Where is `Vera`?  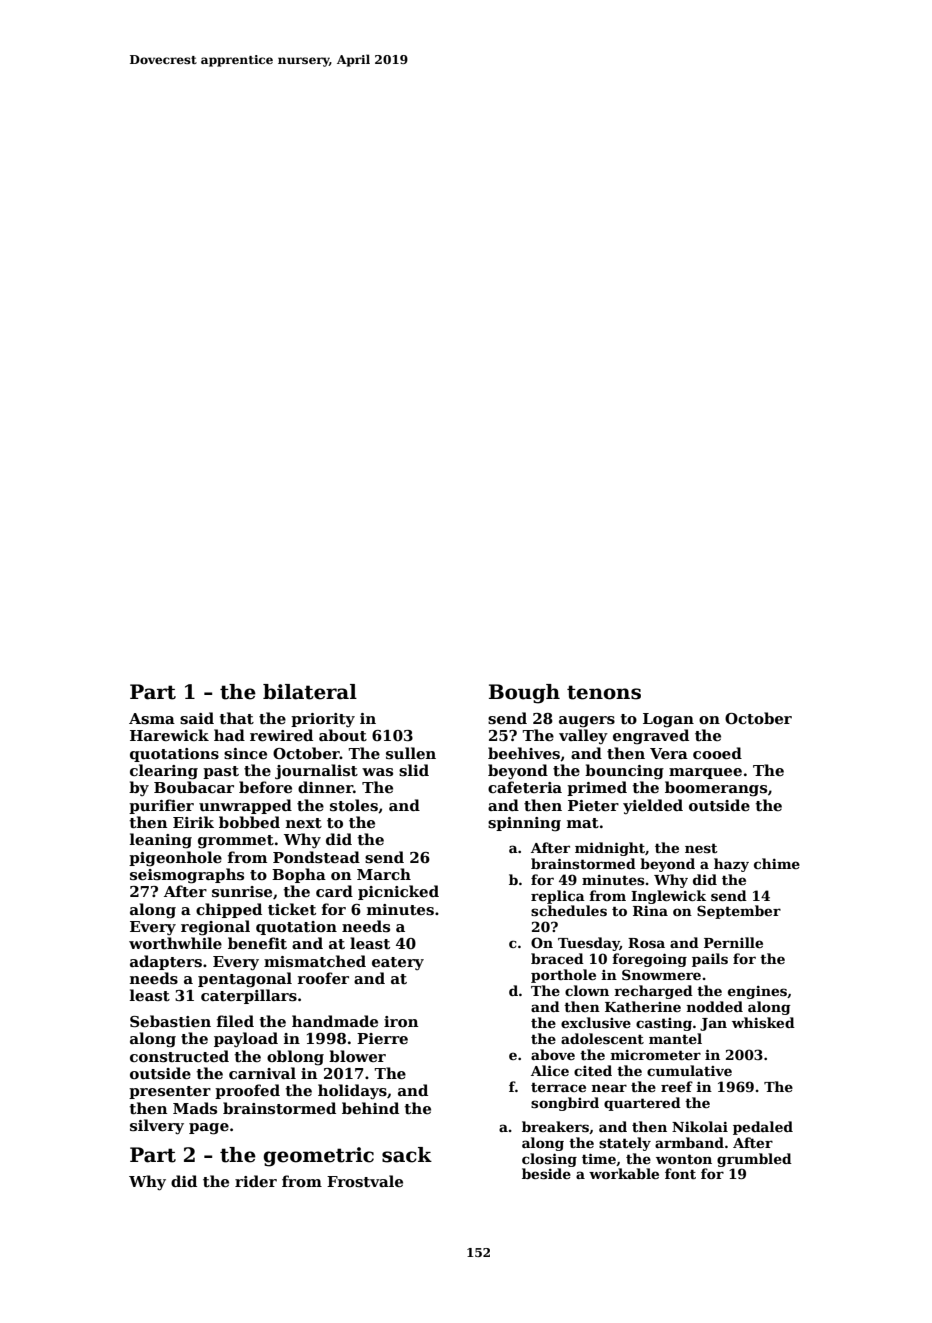
Vera is located at coordinates (669, 753).
